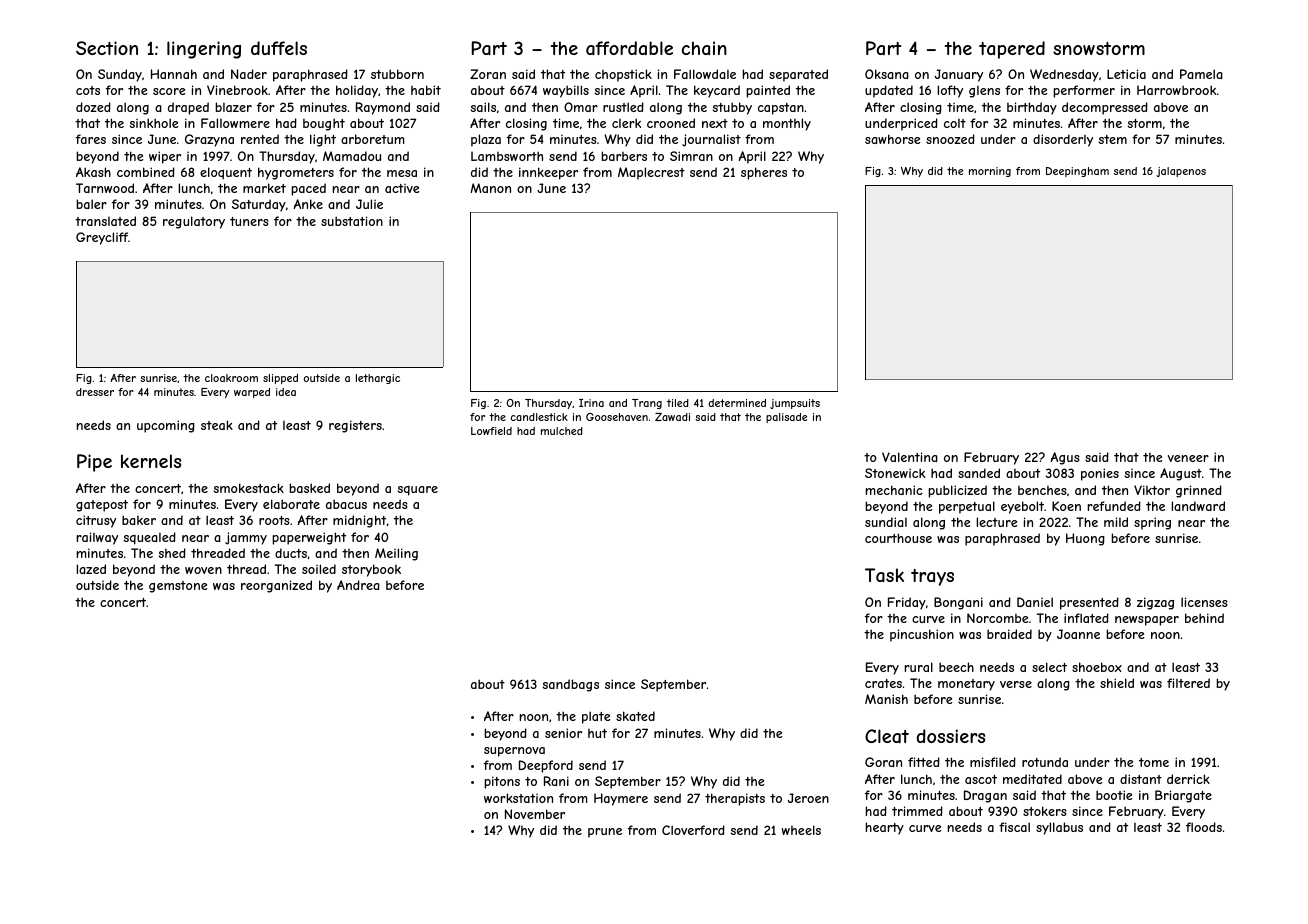 Image resolution: width=1308 pixels, height=924 pixels. Describe the element at coordinates (1188, 458) in the image. I see `veneer` at that location.
